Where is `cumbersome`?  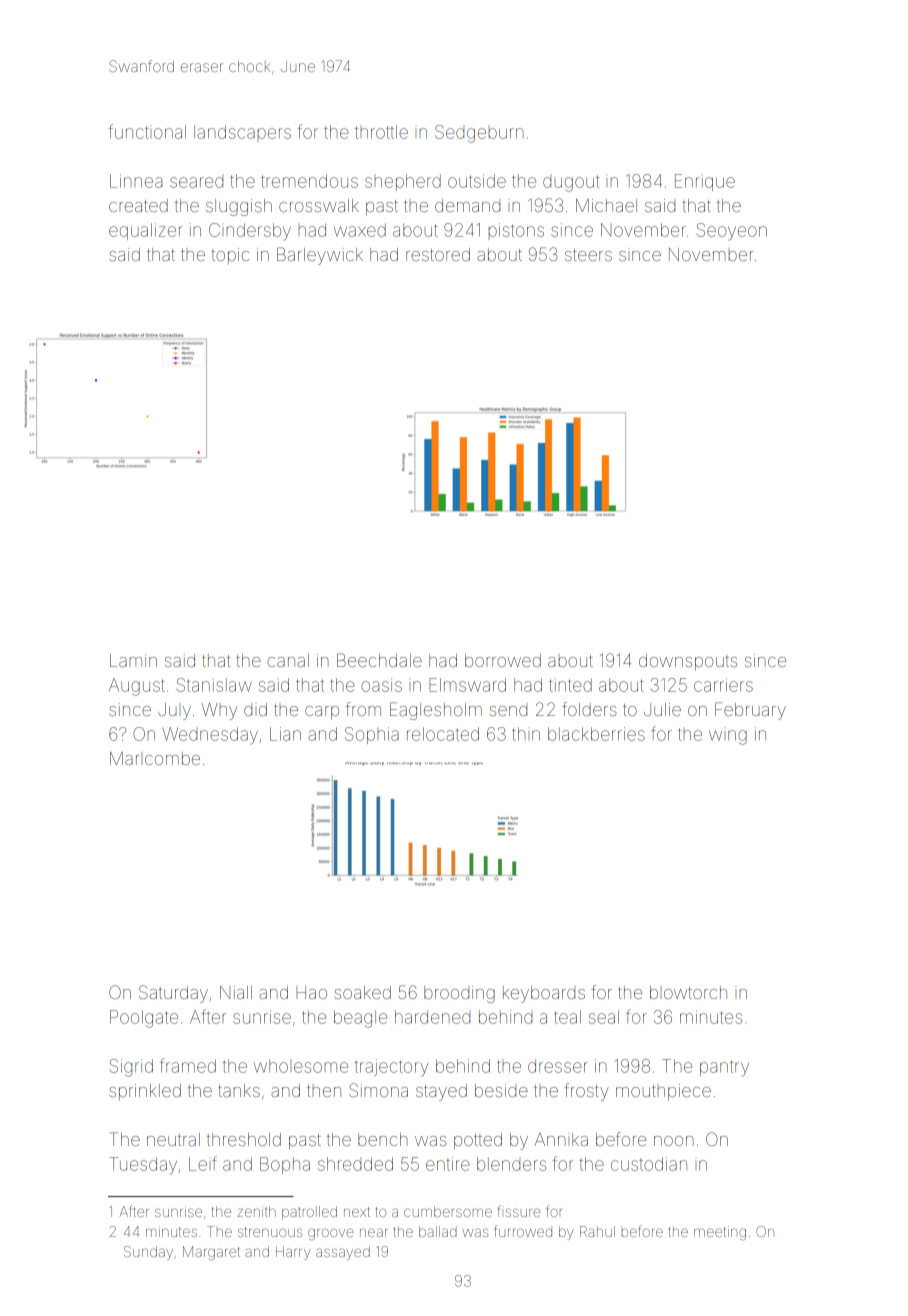
cumbersome is located at coordinates (448, 1211).
